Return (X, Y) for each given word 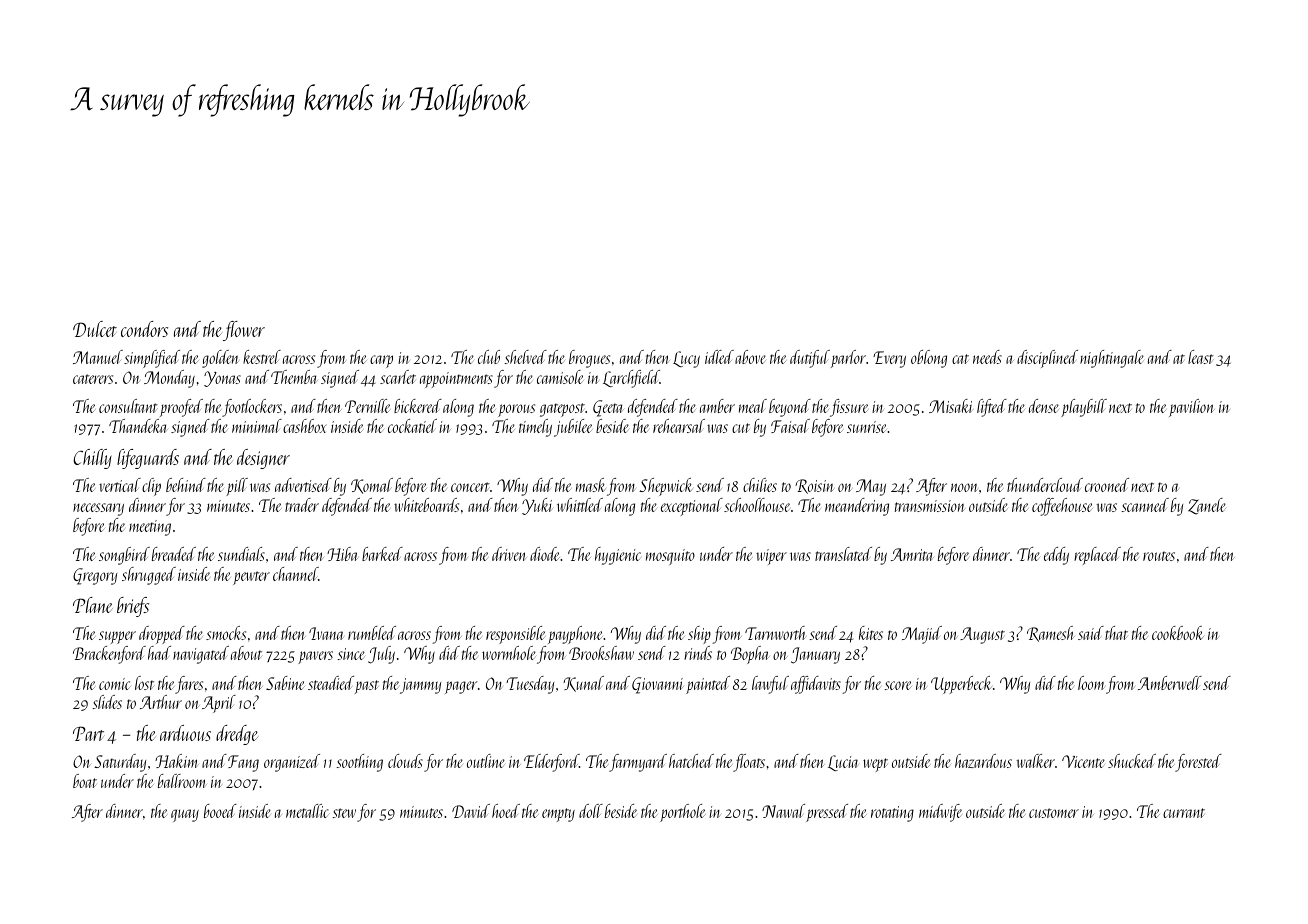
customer (1054, 813)
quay (185, 815)
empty (558, 815)
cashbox (305, 426)
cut (741, 428)
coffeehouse (1062, 507)
